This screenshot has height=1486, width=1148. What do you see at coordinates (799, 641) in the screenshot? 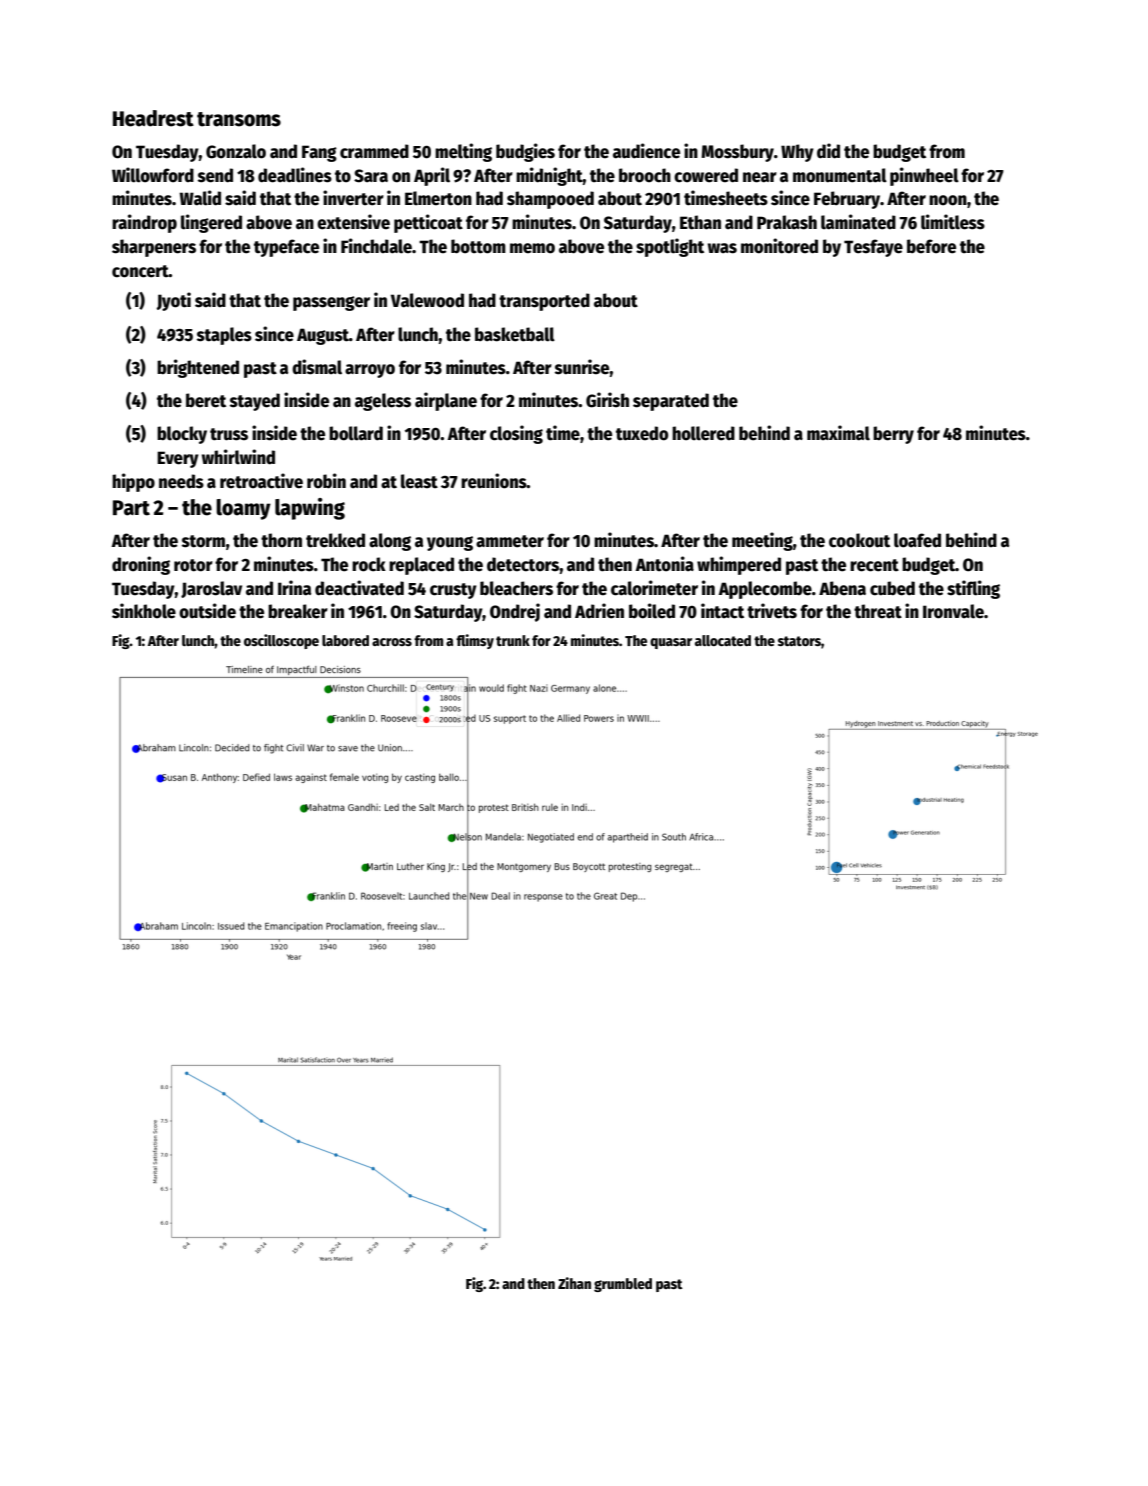
I see `stators` at bounding box center [799, 641].
